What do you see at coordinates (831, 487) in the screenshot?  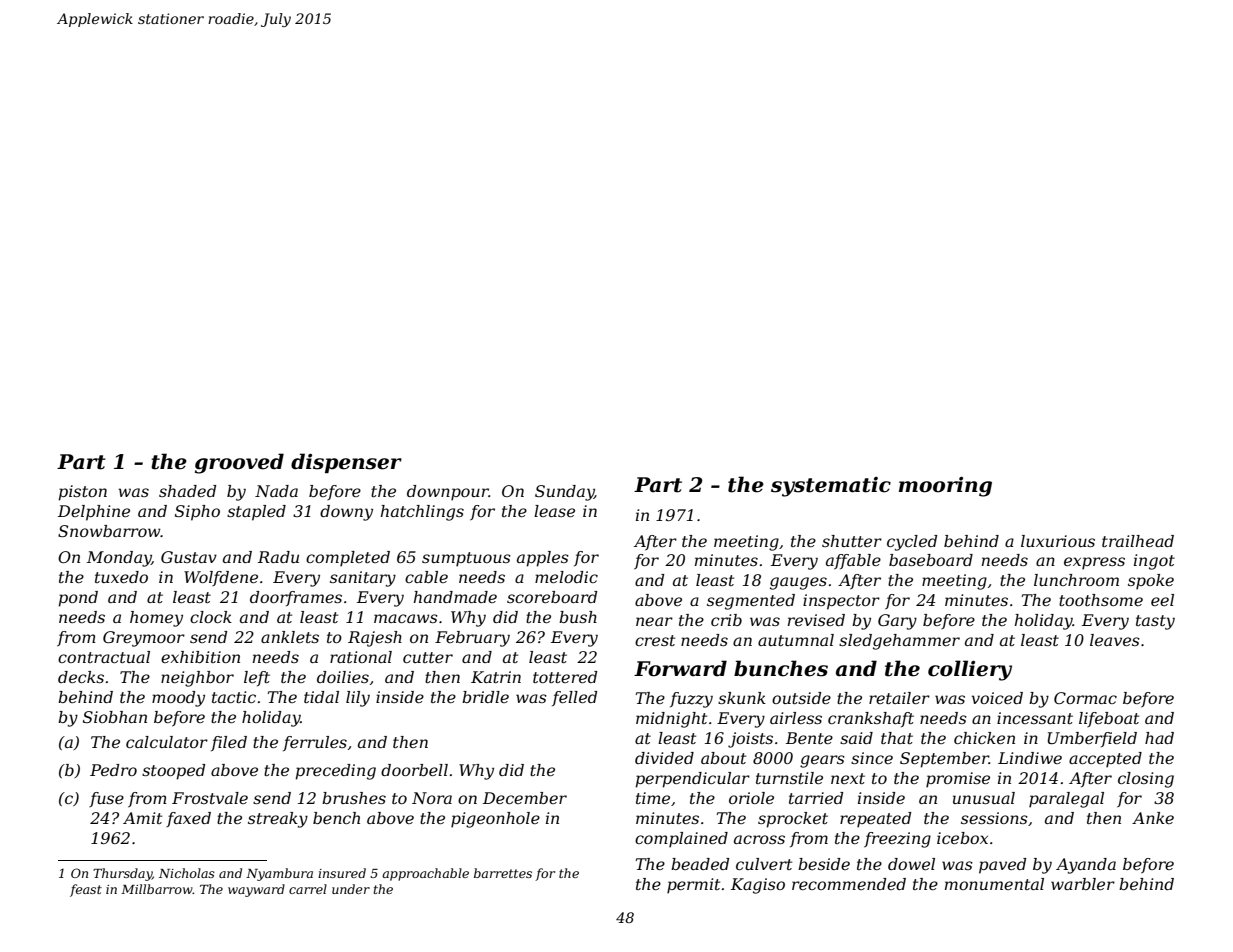 I see `systematic` at bounding box center [831, 487].
